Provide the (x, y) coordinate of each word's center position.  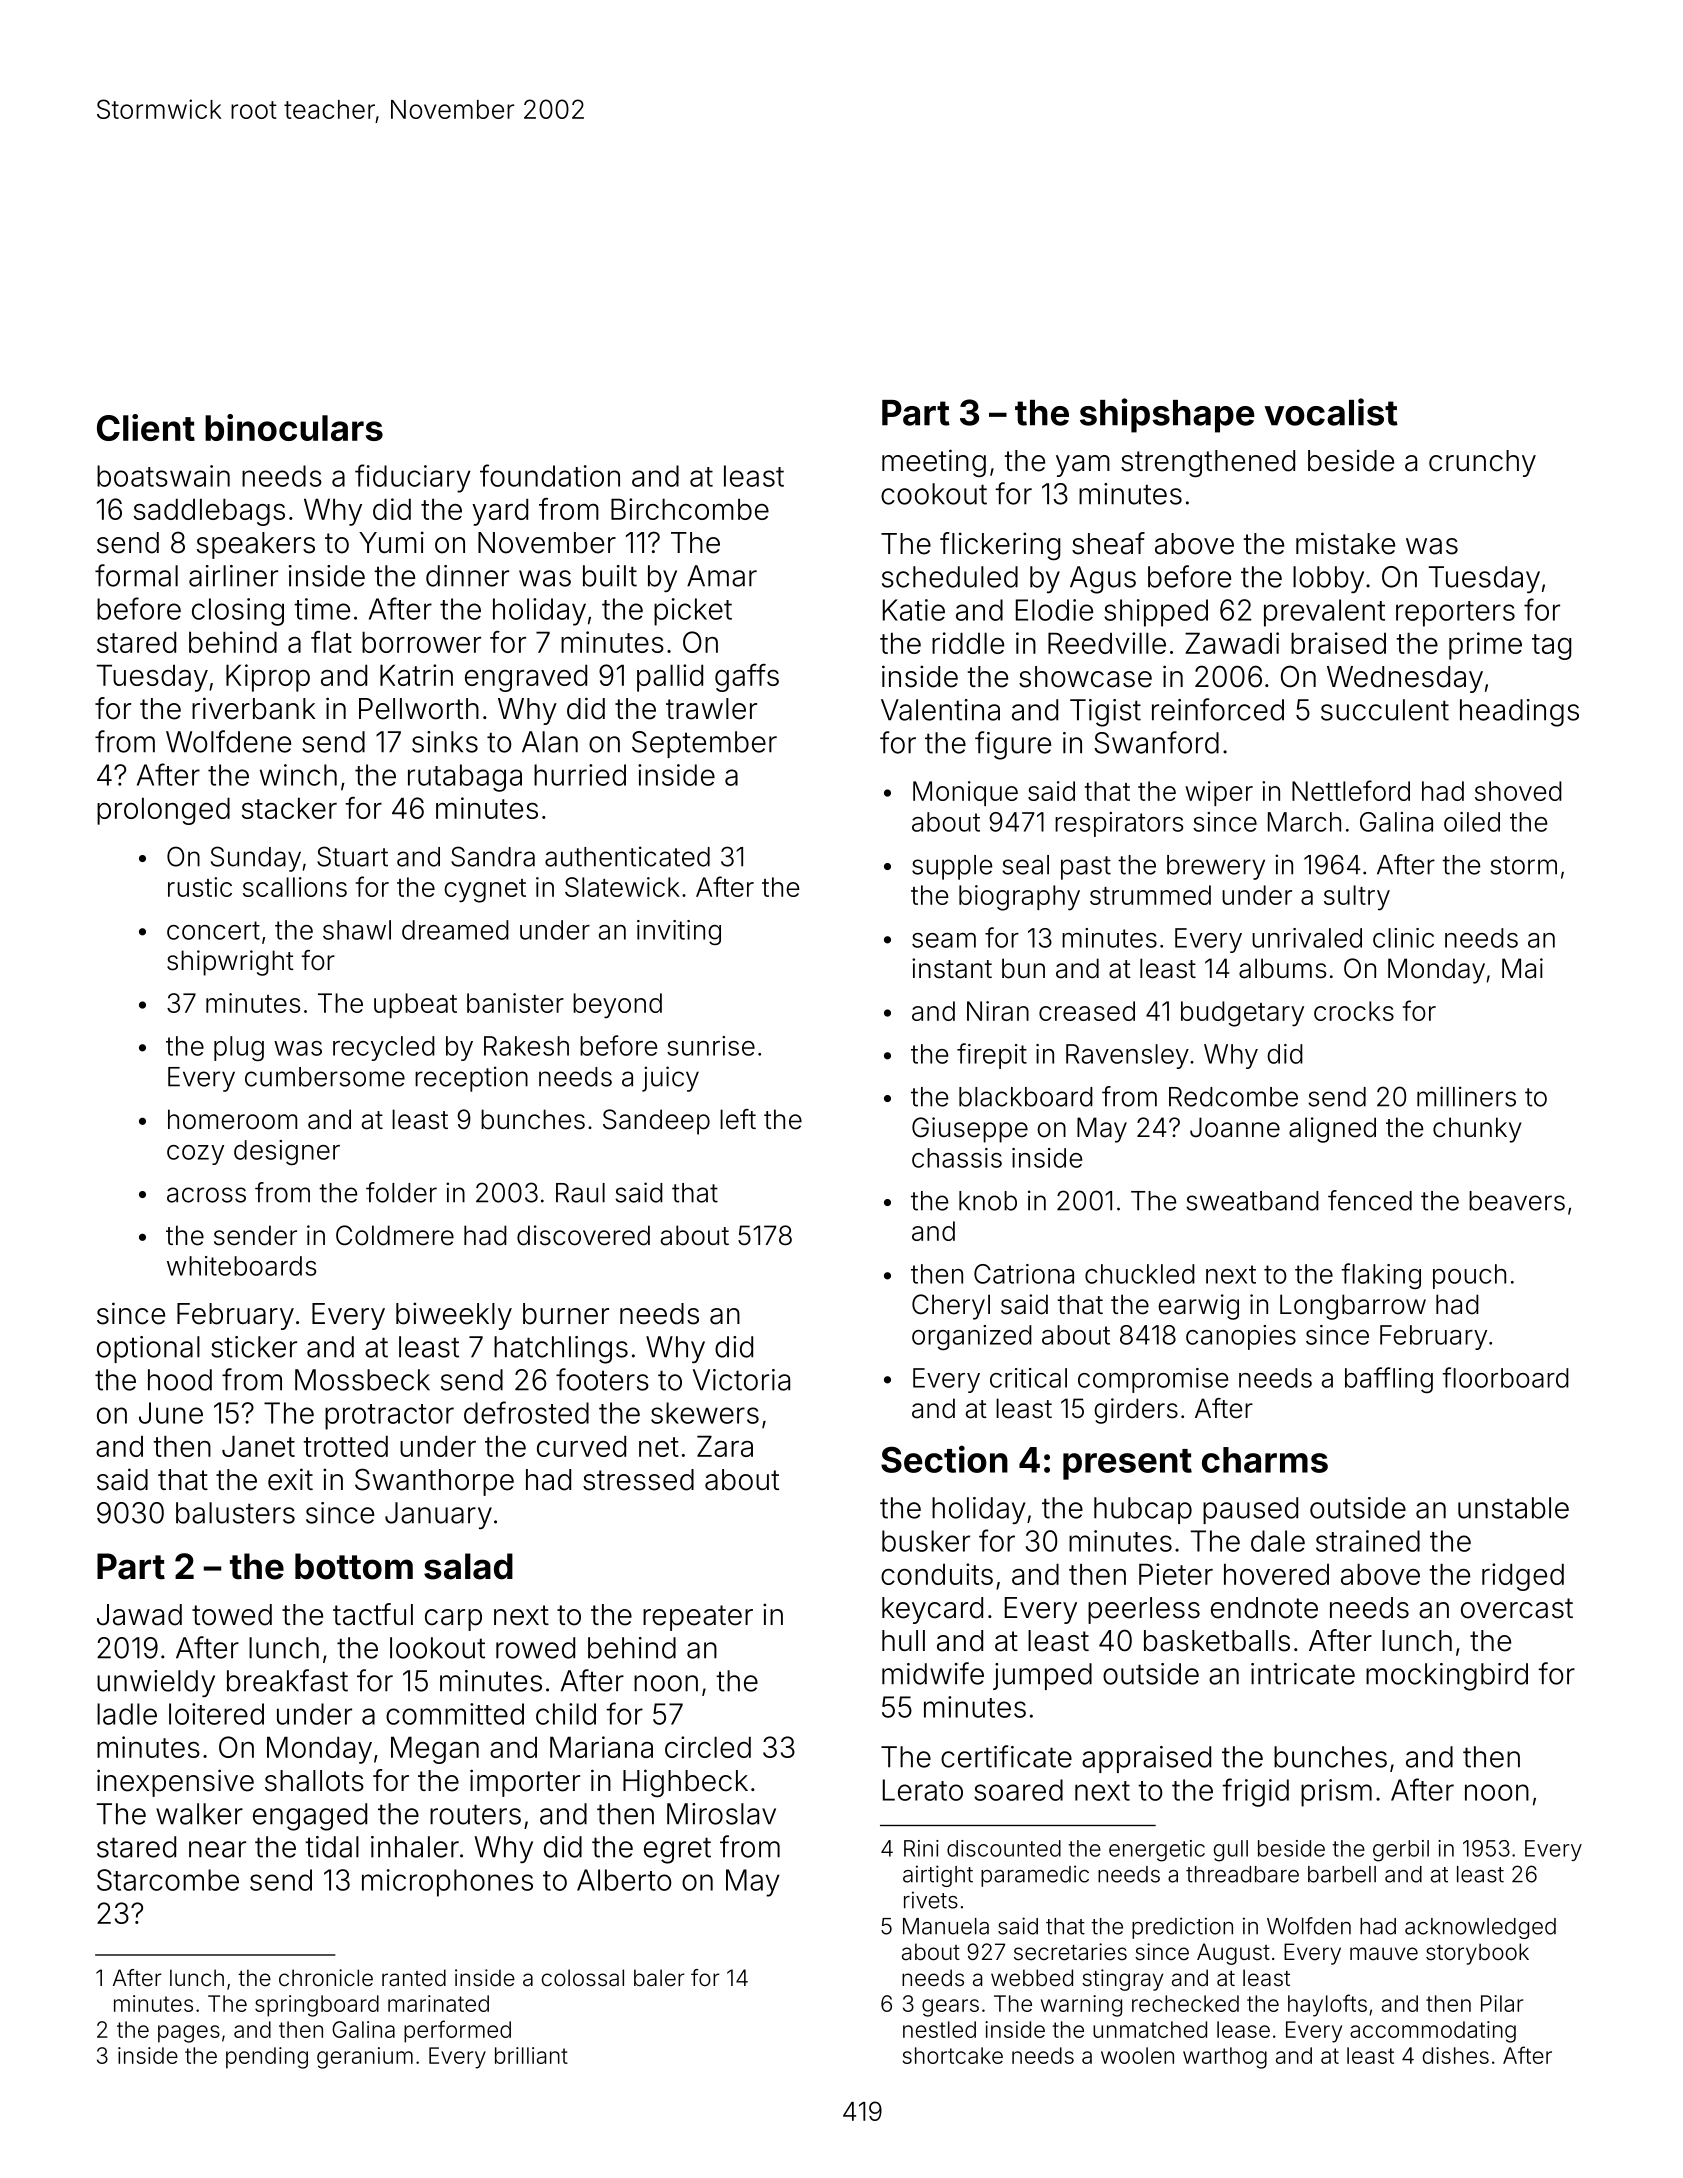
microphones (447, 1883)
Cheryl (951, 1307)
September (704, 744)
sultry (1357, 898)
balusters (235, 1513)
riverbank (254, 708)
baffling (1389, 1380)
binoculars (294, 427)
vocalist (1331, 412)
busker (926, 1541)
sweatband (1252, 1201)
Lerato (923, 1790)
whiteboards (241, 1266)
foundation (550, 475)
